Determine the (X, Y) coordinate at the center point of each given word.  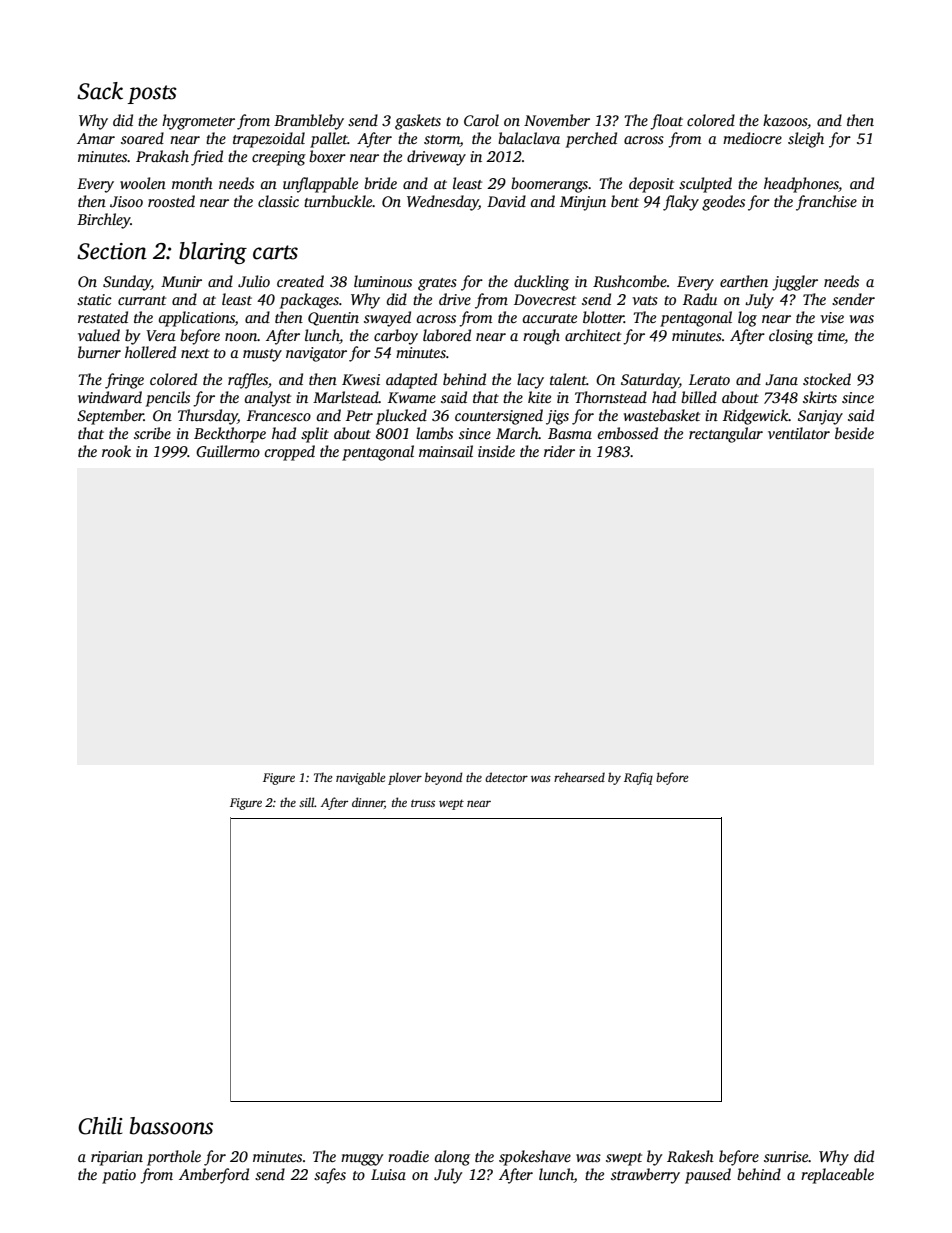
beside (854, 433)
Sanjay (820, 417)
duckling (541, 283)
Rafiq (638, 778)
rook (116, 451)
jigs (557, 417)
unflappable (320, 185)
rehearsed (579, 777)
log (747, 319)
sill (306, 802)
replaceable (837, 1176)
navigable (360, 778)
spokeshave (535, 1158)
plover (405, 778)
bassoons (171, 1126)
